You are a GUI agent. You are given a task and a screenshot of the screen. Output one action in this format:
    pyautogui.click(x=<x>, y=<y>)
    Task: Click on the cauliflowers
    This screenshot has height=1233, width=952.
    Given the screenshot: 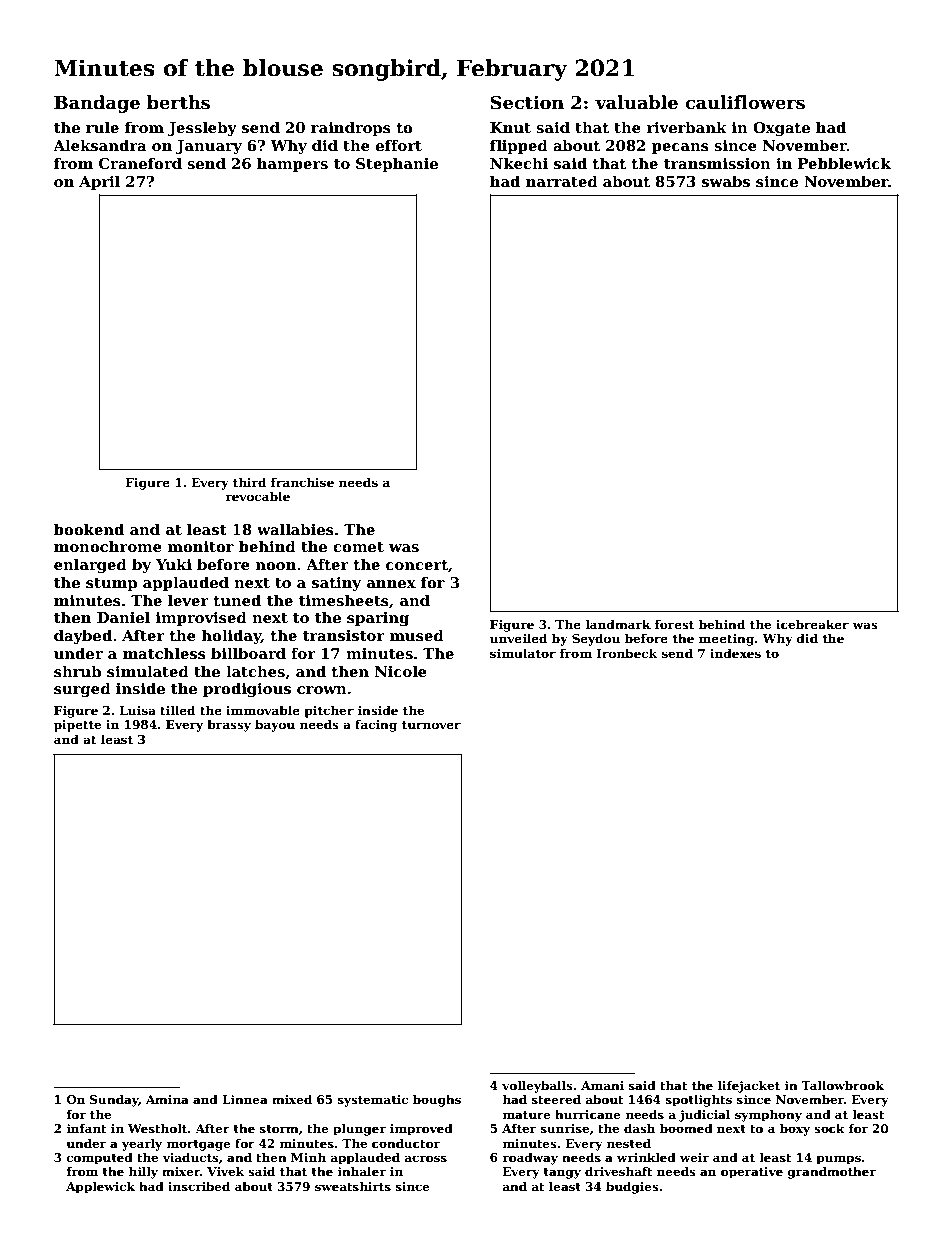 What is the action you would take?
    pyautogui.click(x=745, y=102)
